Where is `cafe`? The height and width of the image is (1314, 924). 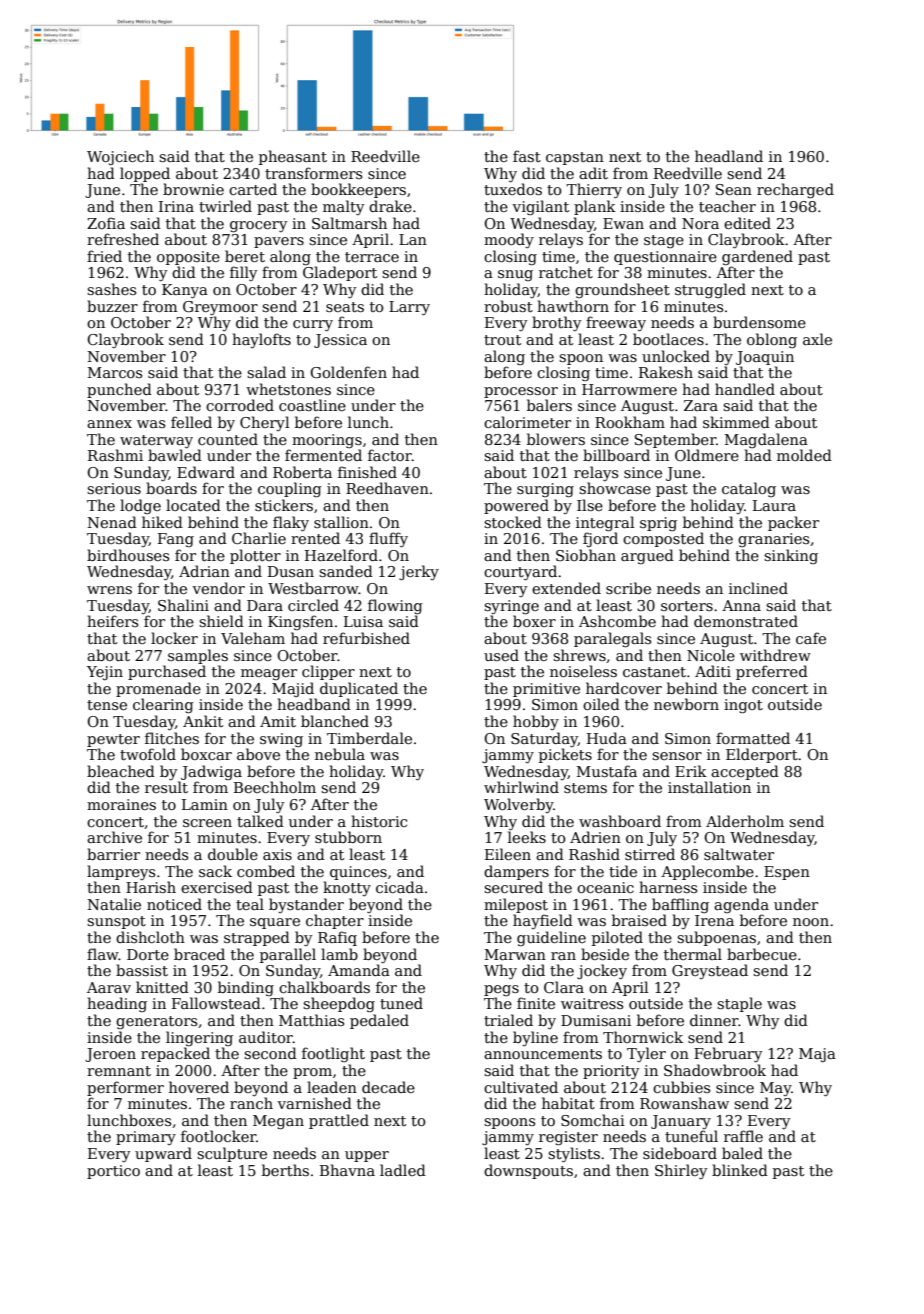 cafe is located at coordinates (811, 638).
